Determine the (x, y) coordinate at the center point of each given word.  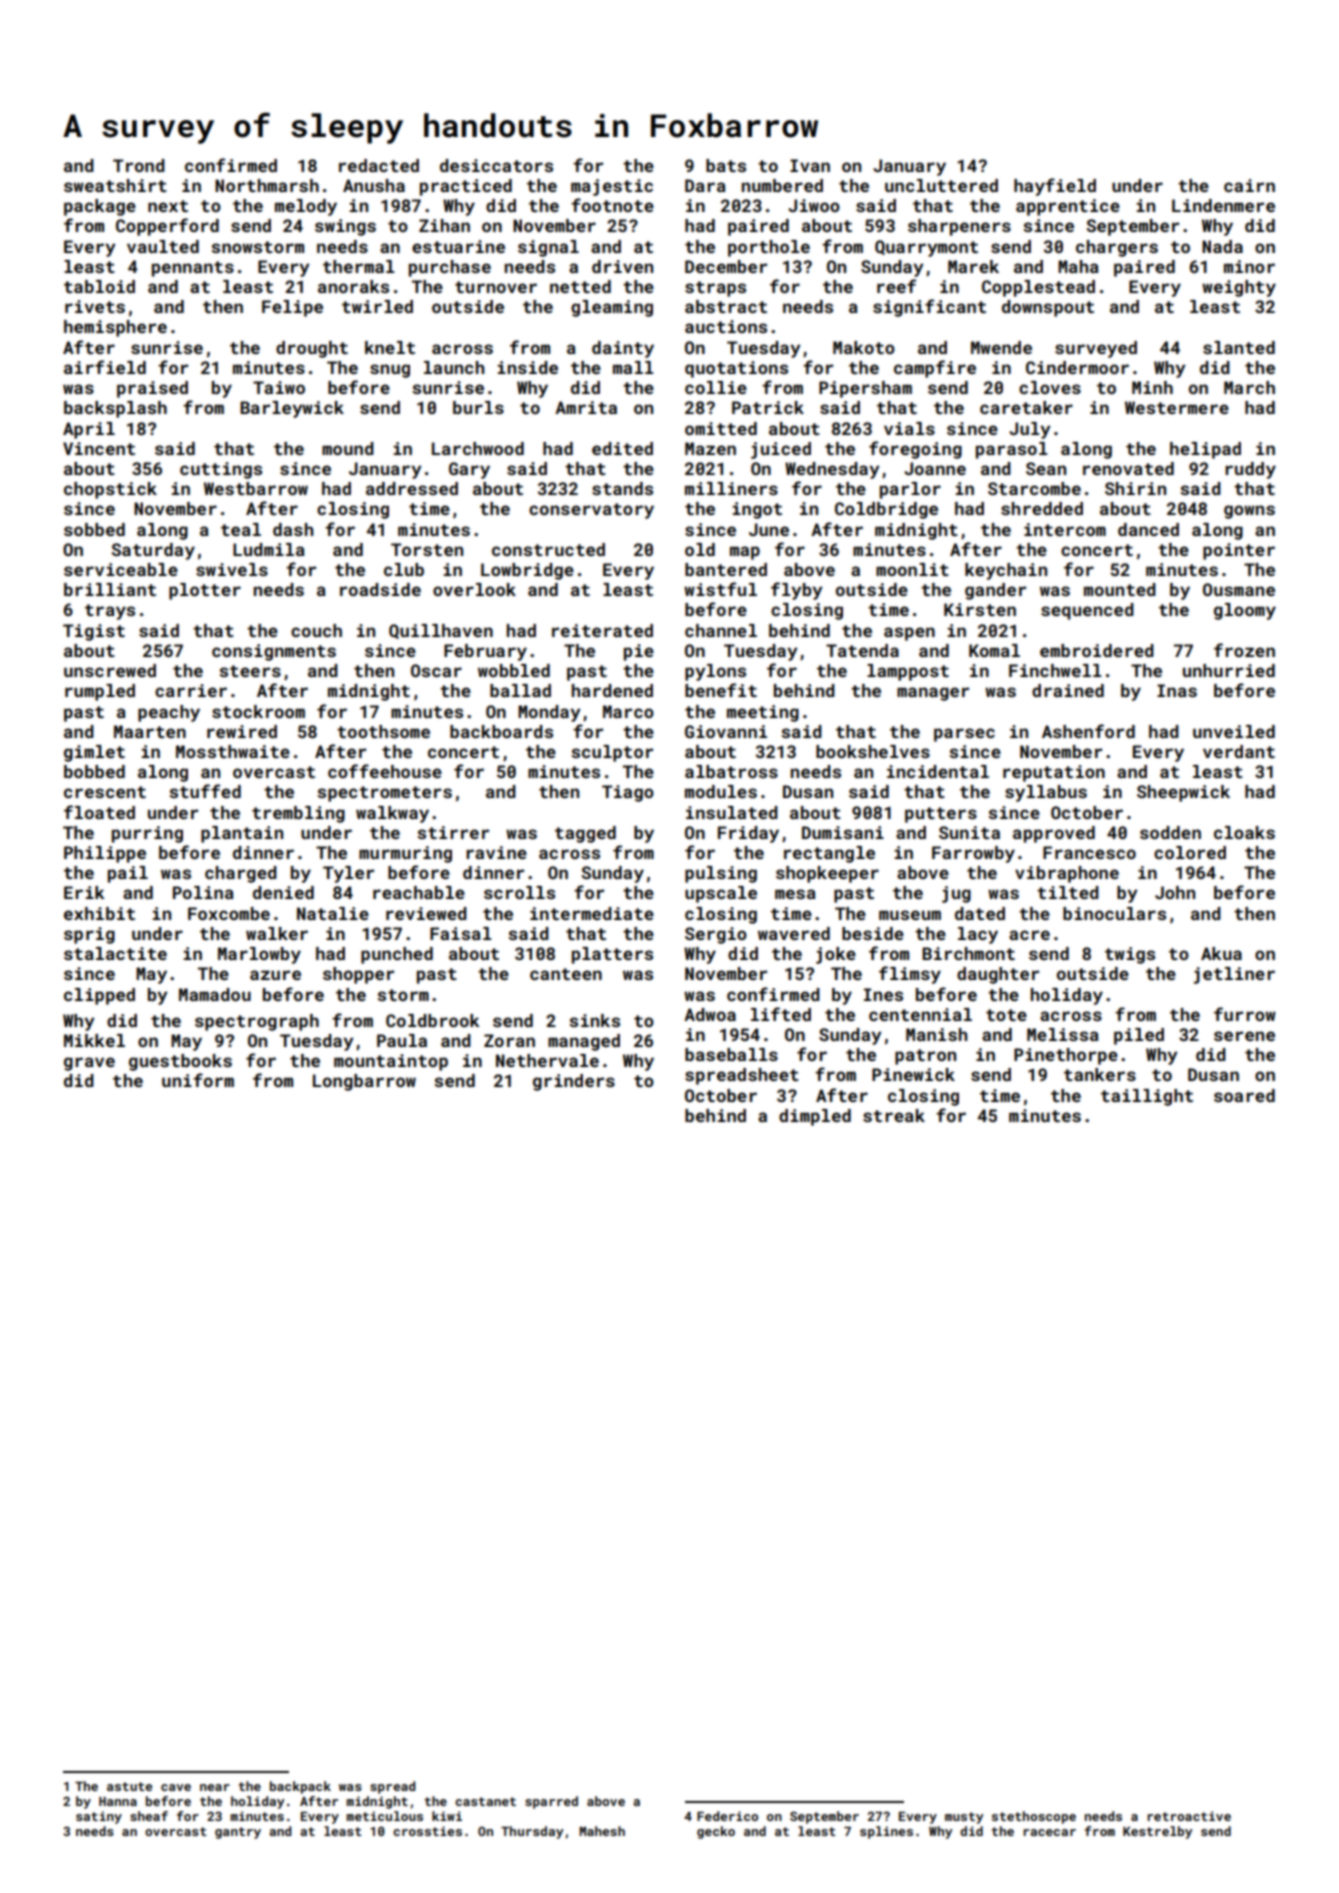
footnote (612, 205)
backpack (300, 1787)
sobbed (94, 529)
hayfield (1055, 187)
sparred (551, 1802)
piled (1139, 1036)
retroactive (1189, 1816)
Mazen (710, 448)
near (215, 1787)
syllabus (1046, 793)
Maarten (150, 731)
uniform (198, 1080)
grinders (574, 1082)
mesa (795, 894)
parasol (1011, 450)
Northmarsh (267, 185)
